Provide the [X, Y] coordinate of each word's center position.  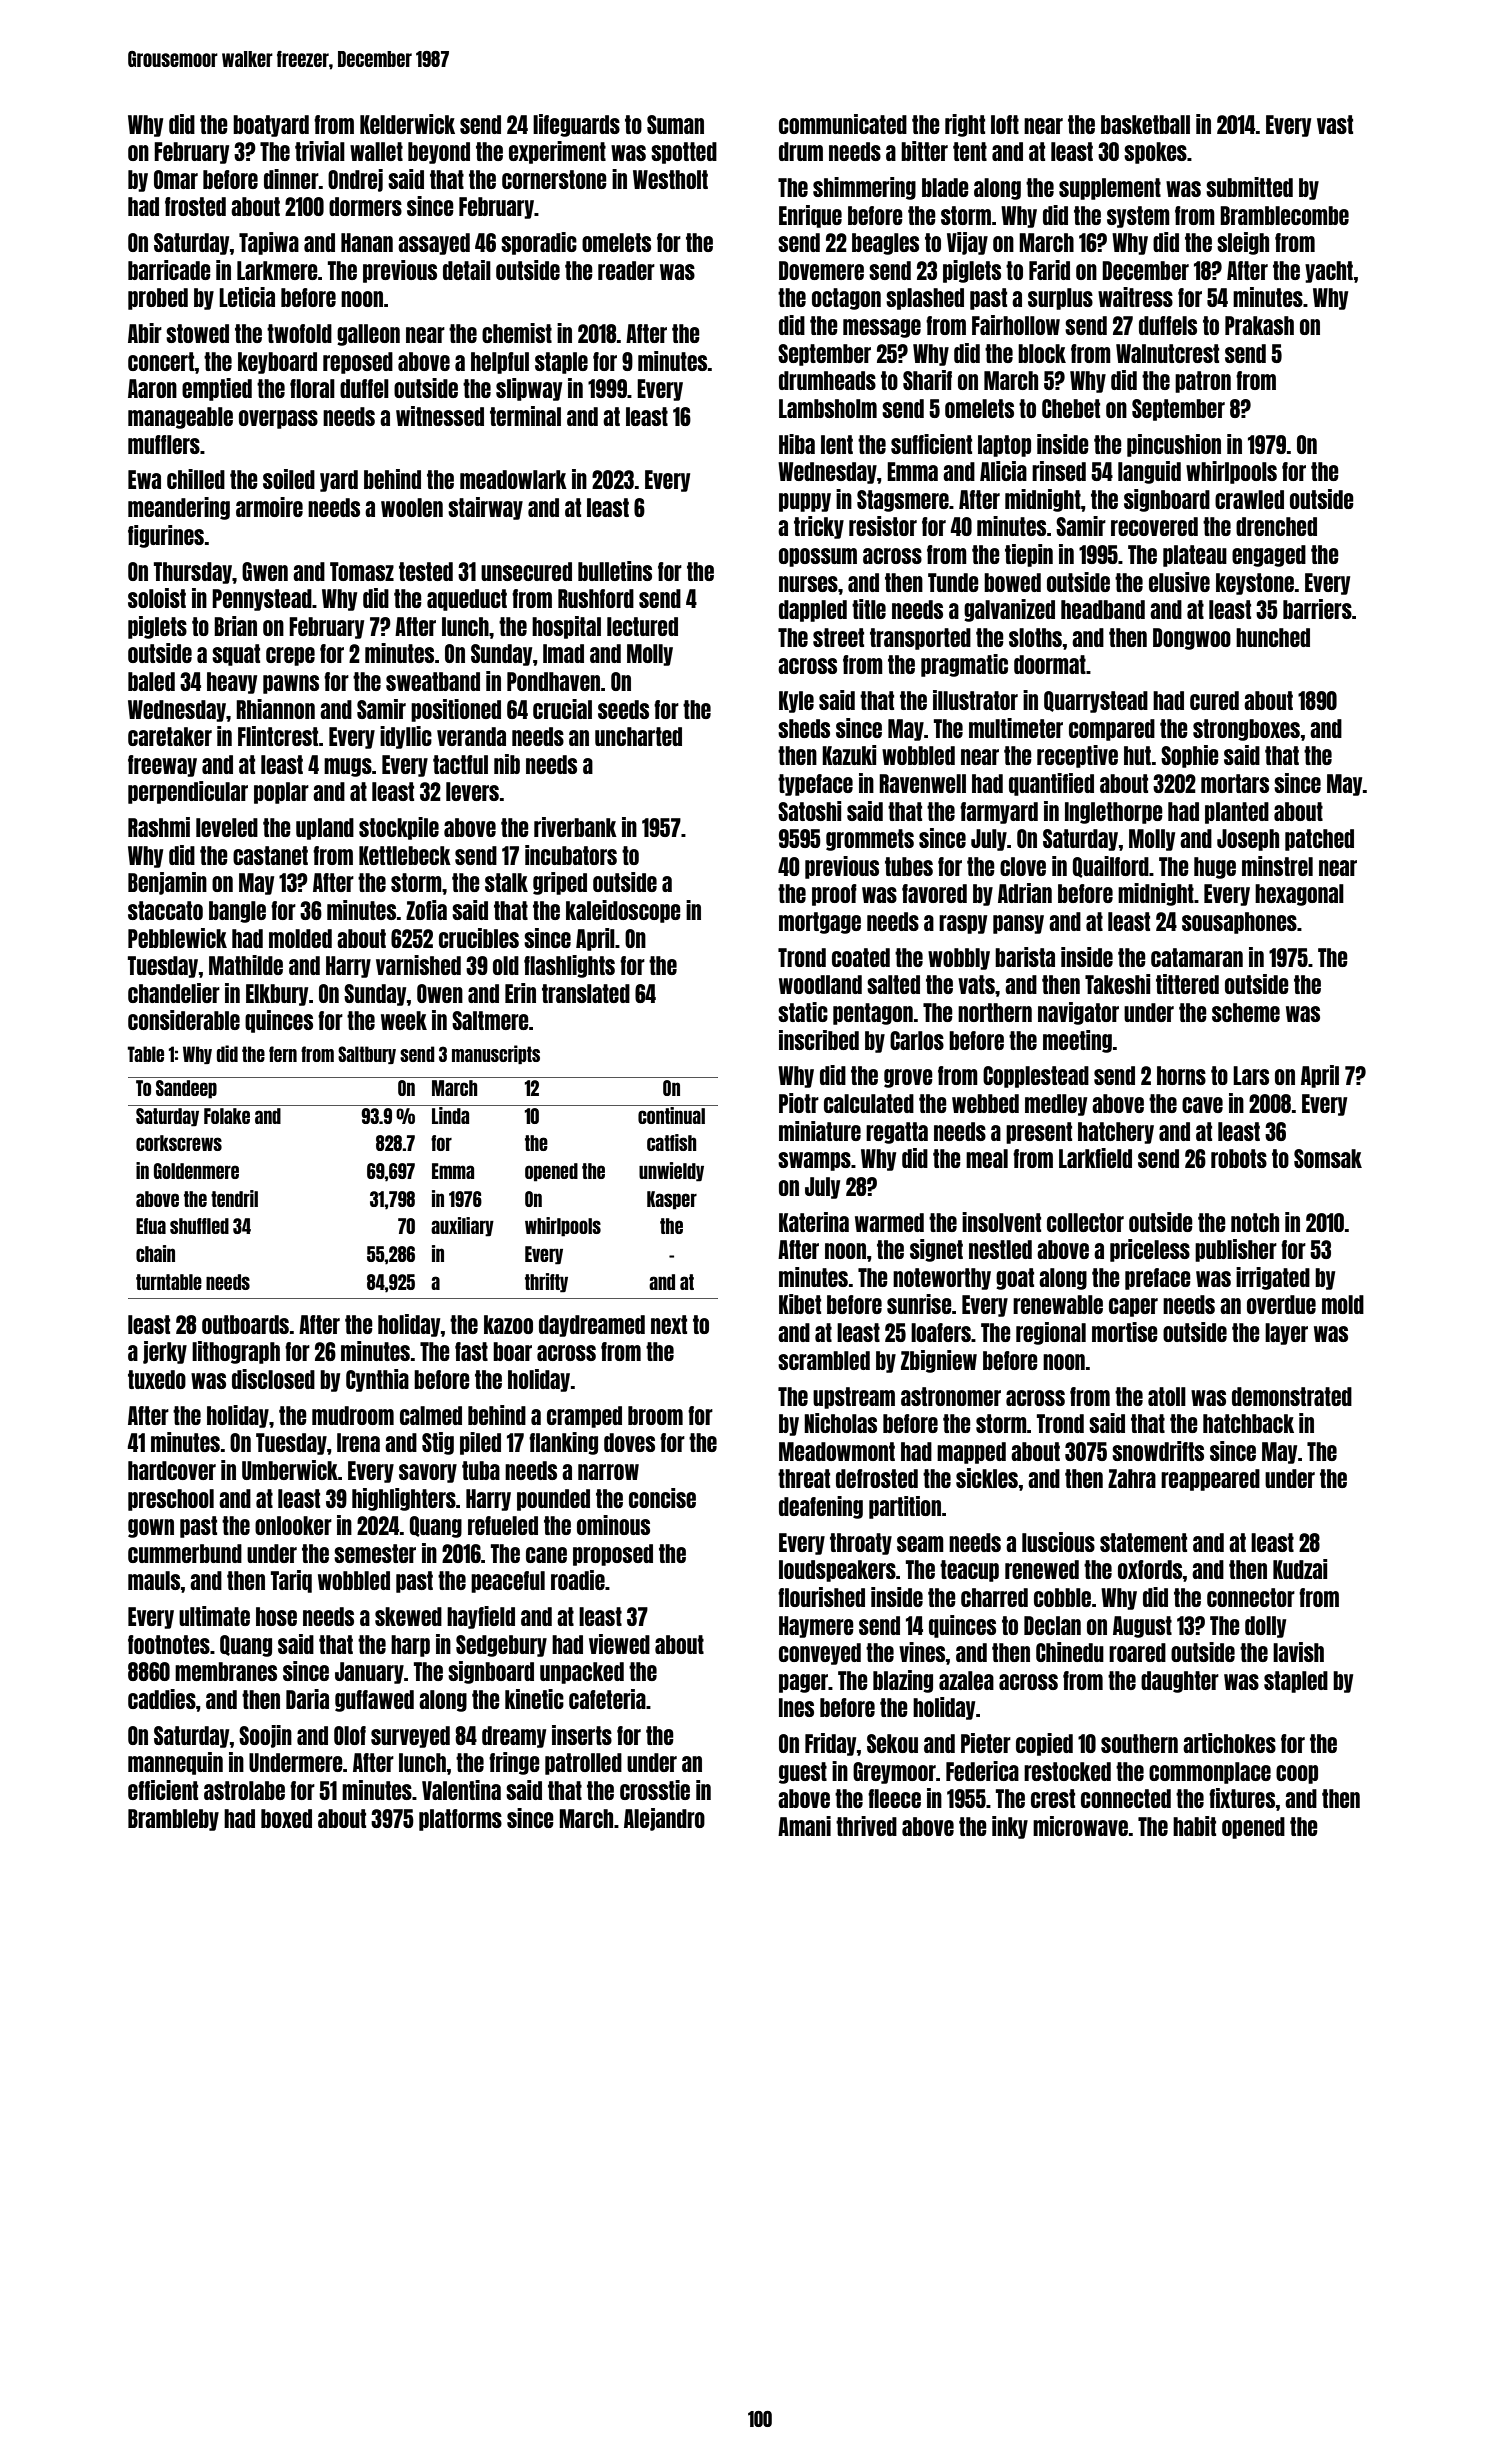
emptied [217, 389]
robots [1239, 1158]
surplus [1060, 299]
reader [626, 270]
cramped [584, 1417]
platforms [460, 1820]
